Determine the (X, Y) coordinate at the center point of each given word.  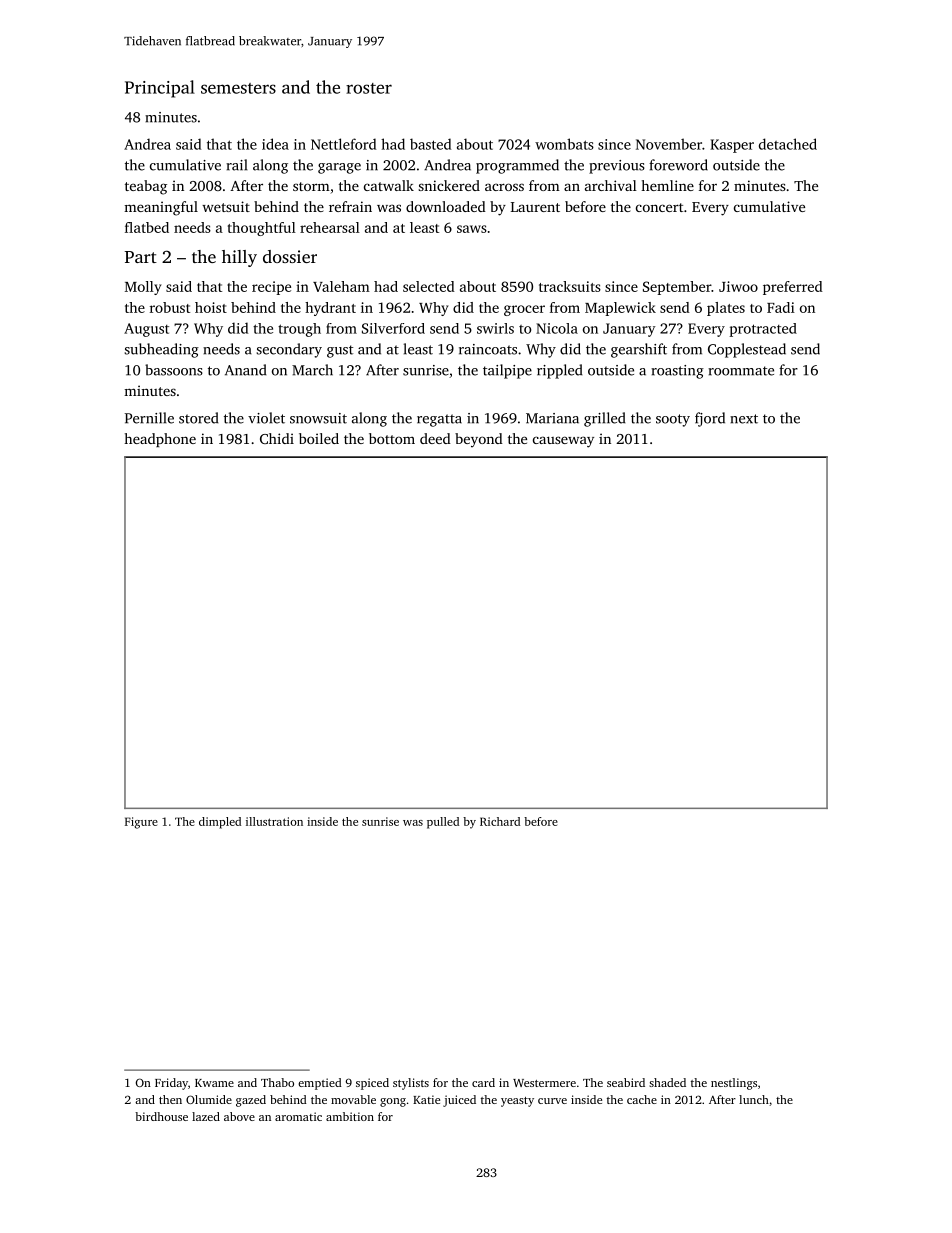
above (239, 1116)
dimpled (220, 823)
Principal (160, 89)
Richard (500, 821)
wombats (564, 144)
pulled (443, 823)
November (669, 144)
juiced (459, 1101)
